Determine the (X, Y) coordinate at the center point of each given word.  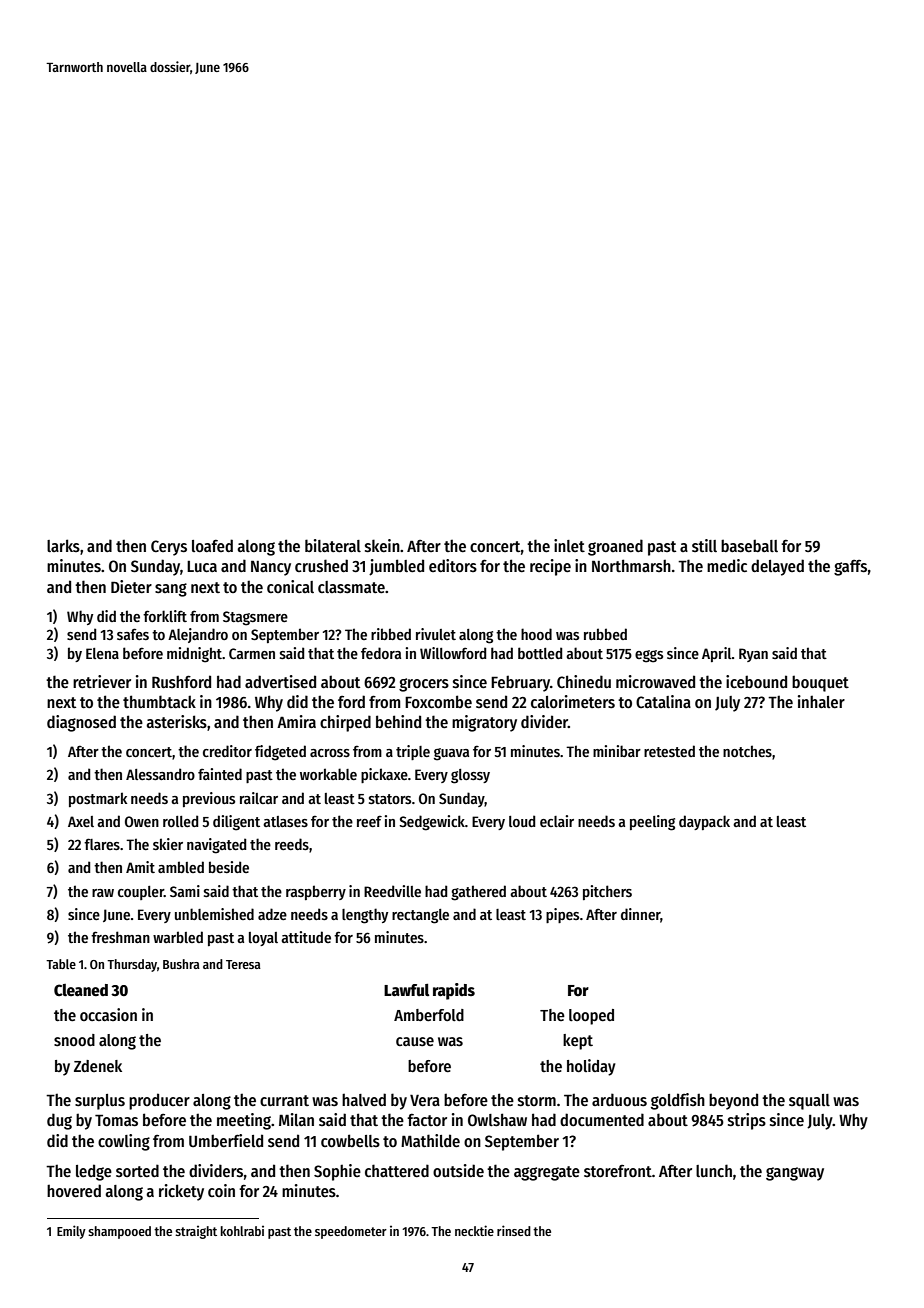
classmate (351, 587)
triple (413, 752)
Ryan (753, 655)
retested (669, 751)
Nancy (271, 568)
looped (591, 1017)
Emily (71, 1232)
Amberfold (429, 1015)
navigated (216, 846)
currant (284, 1100)
